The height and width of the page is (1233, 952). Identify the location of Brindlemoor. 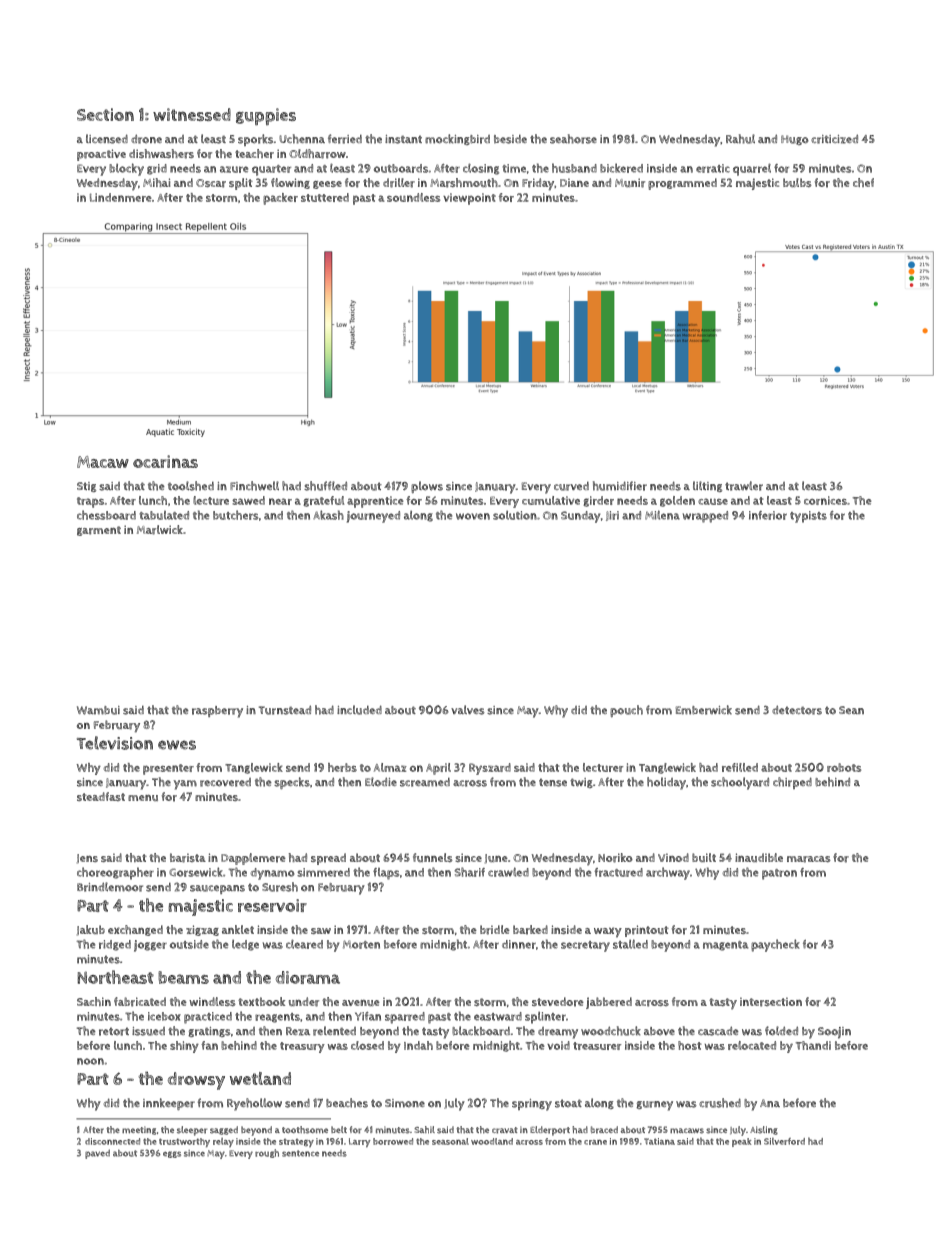
(110, 887).
